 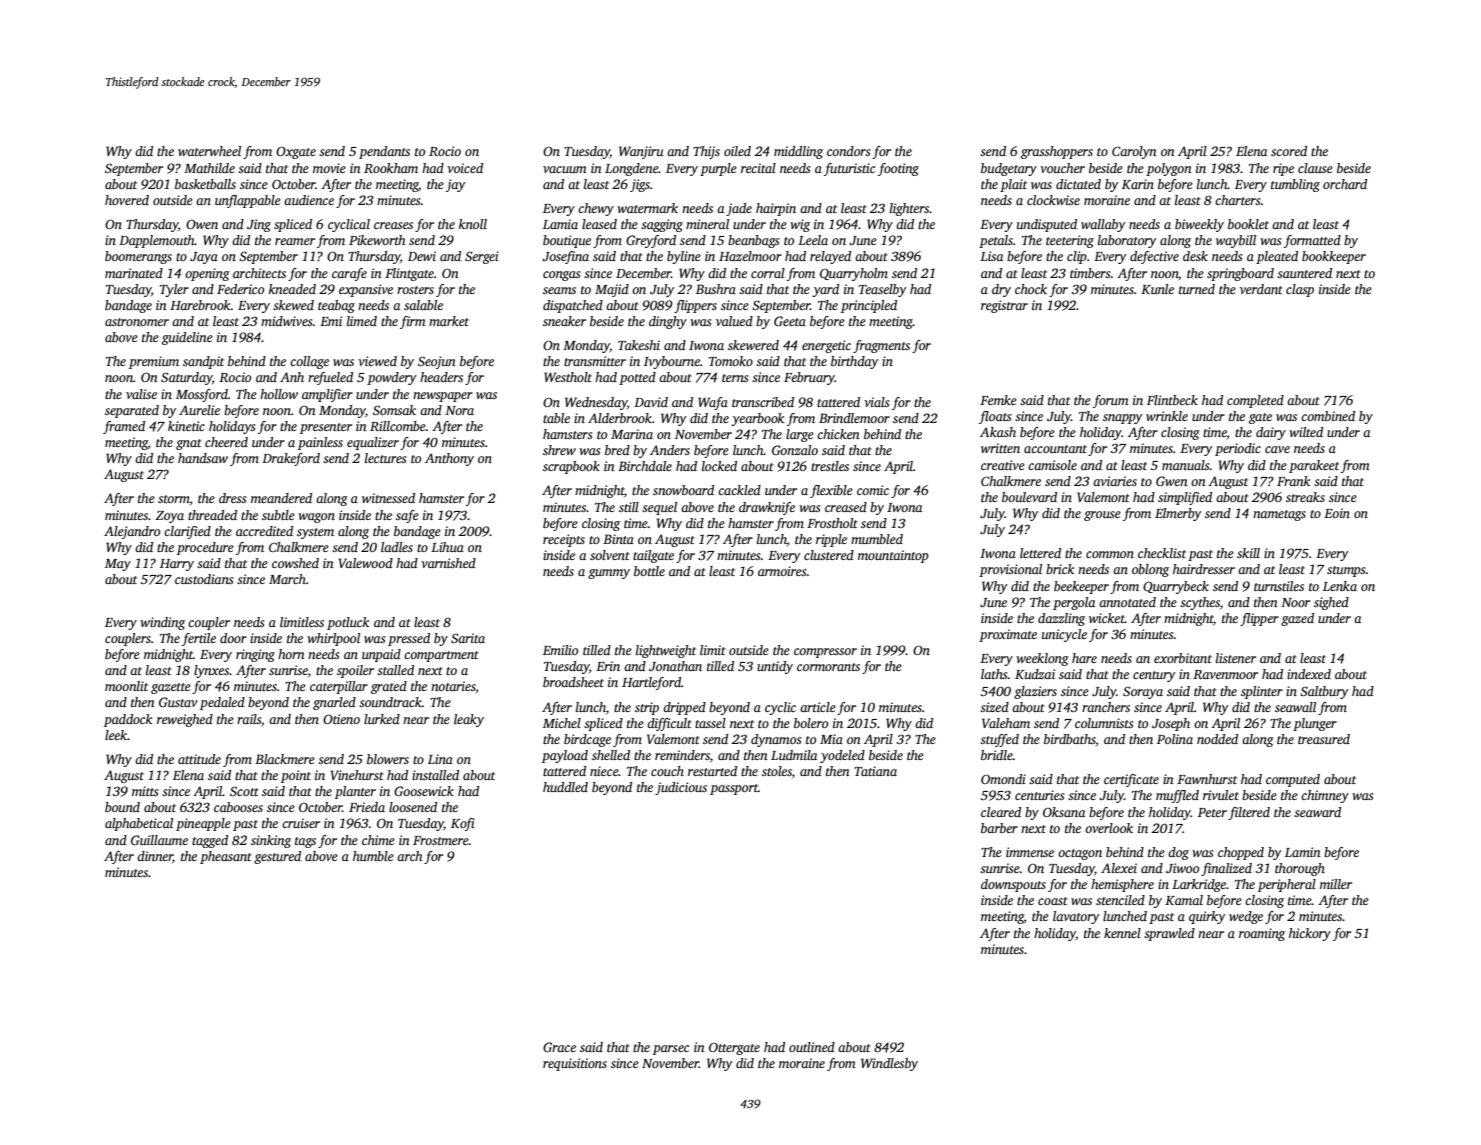 I want to click on dairy, so click(x=1271, y=433).
